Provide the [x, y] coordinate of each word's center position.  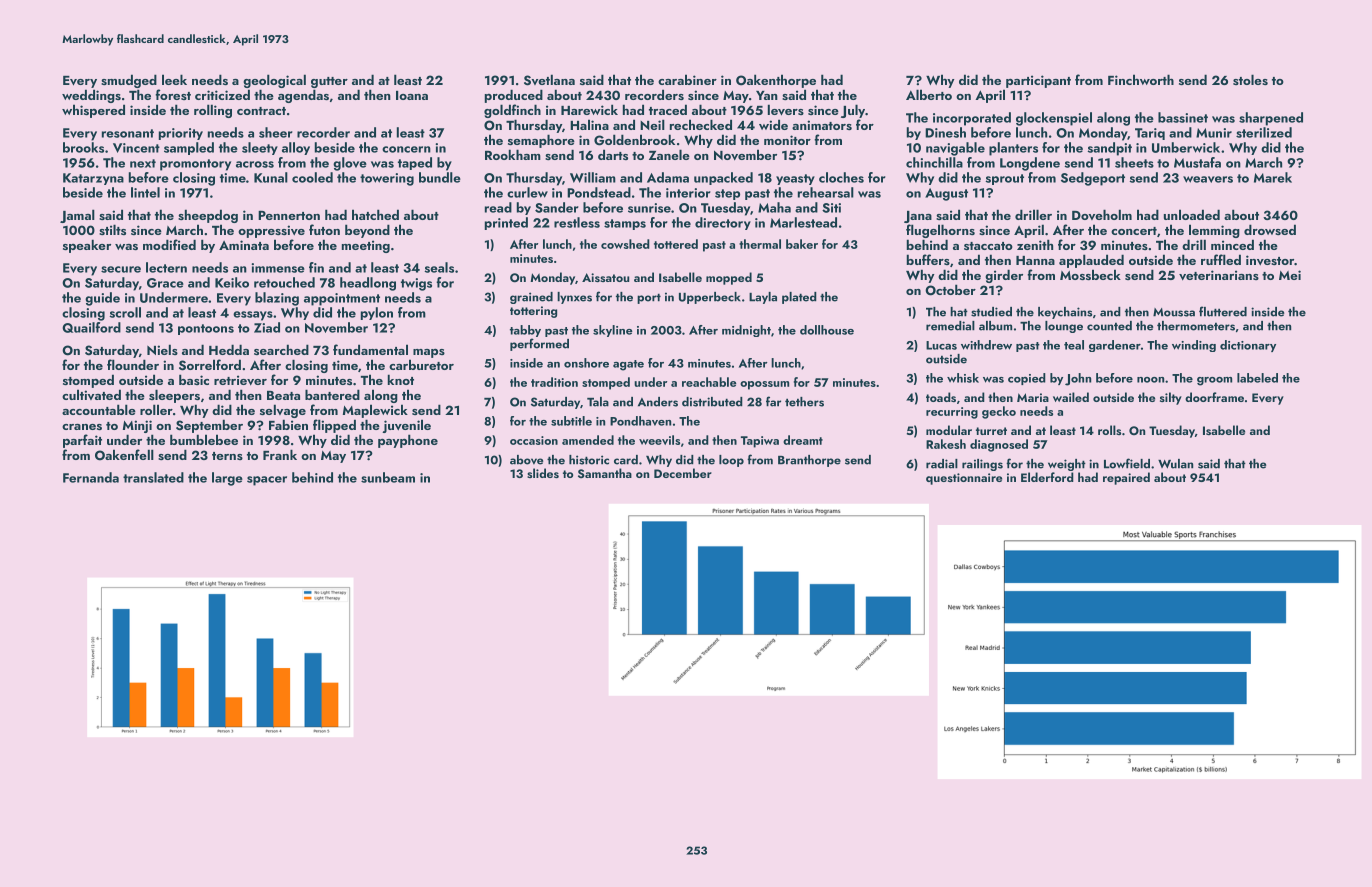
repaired [1126, 478]
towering [387, 179]
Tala [598, 402]
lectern [166, 267]
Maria [1033, 397]
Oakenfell [124, 455]
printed [506, 223]
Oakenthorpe [776, 81]
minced [1232, 244]
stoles [1250, 79]
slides [543, 473]
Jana [918, 217]
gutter [329, 82]
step [727, 194]
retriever [240, 380]
